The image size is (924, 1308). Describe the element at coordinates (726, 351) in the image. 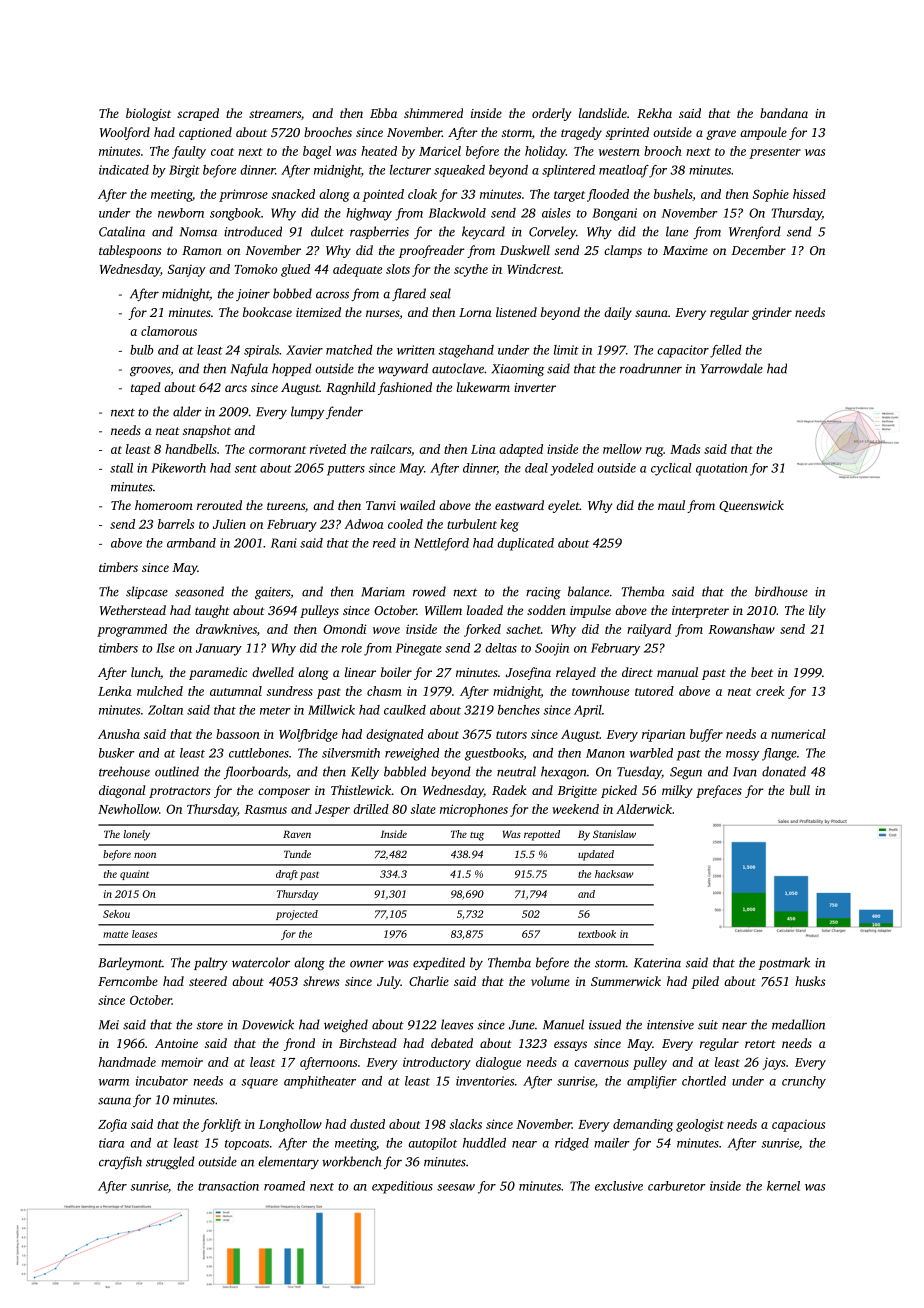

I see `felled` at that location.
